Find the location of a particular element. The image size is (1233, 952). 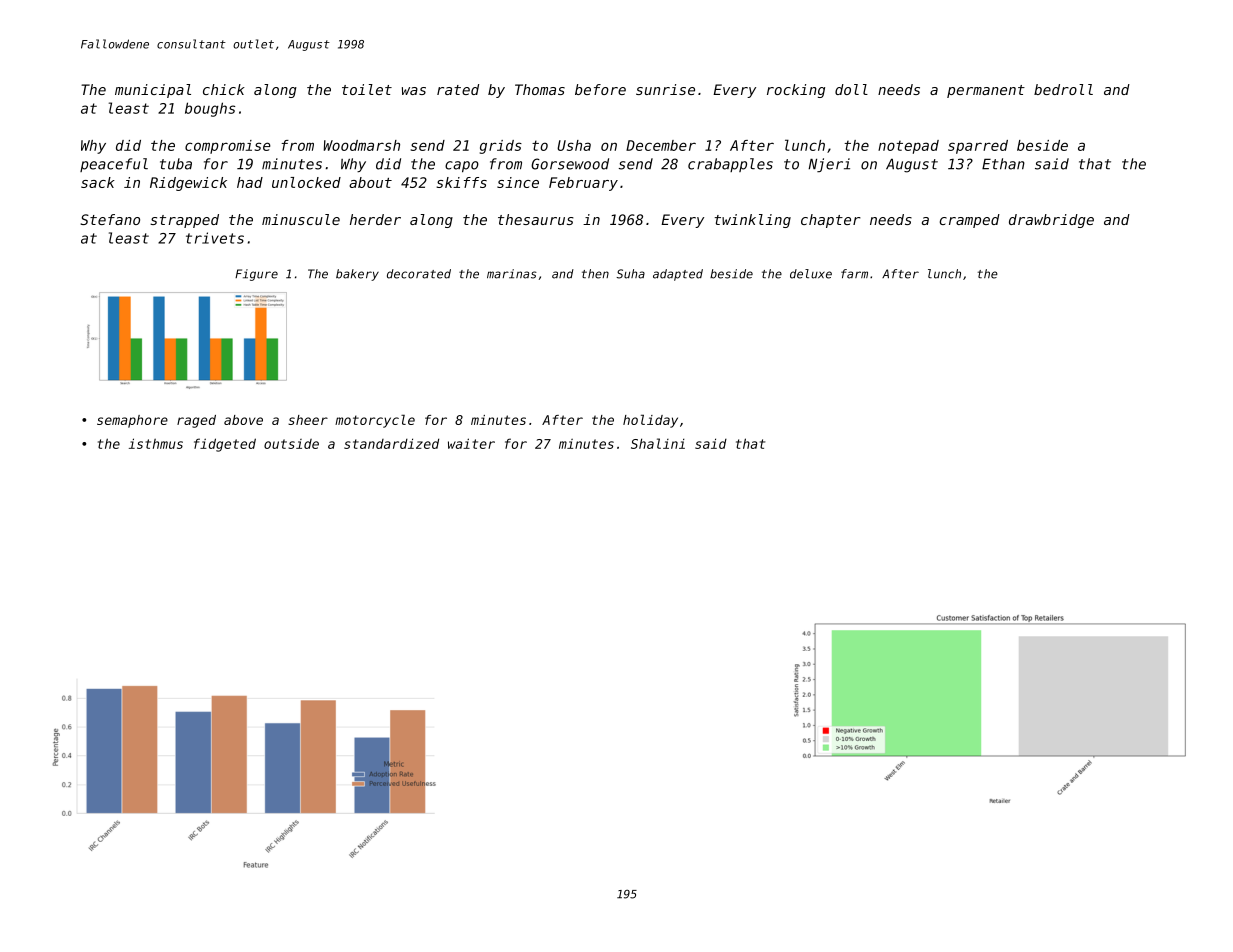

farm is located at coordinates (854, 274).
